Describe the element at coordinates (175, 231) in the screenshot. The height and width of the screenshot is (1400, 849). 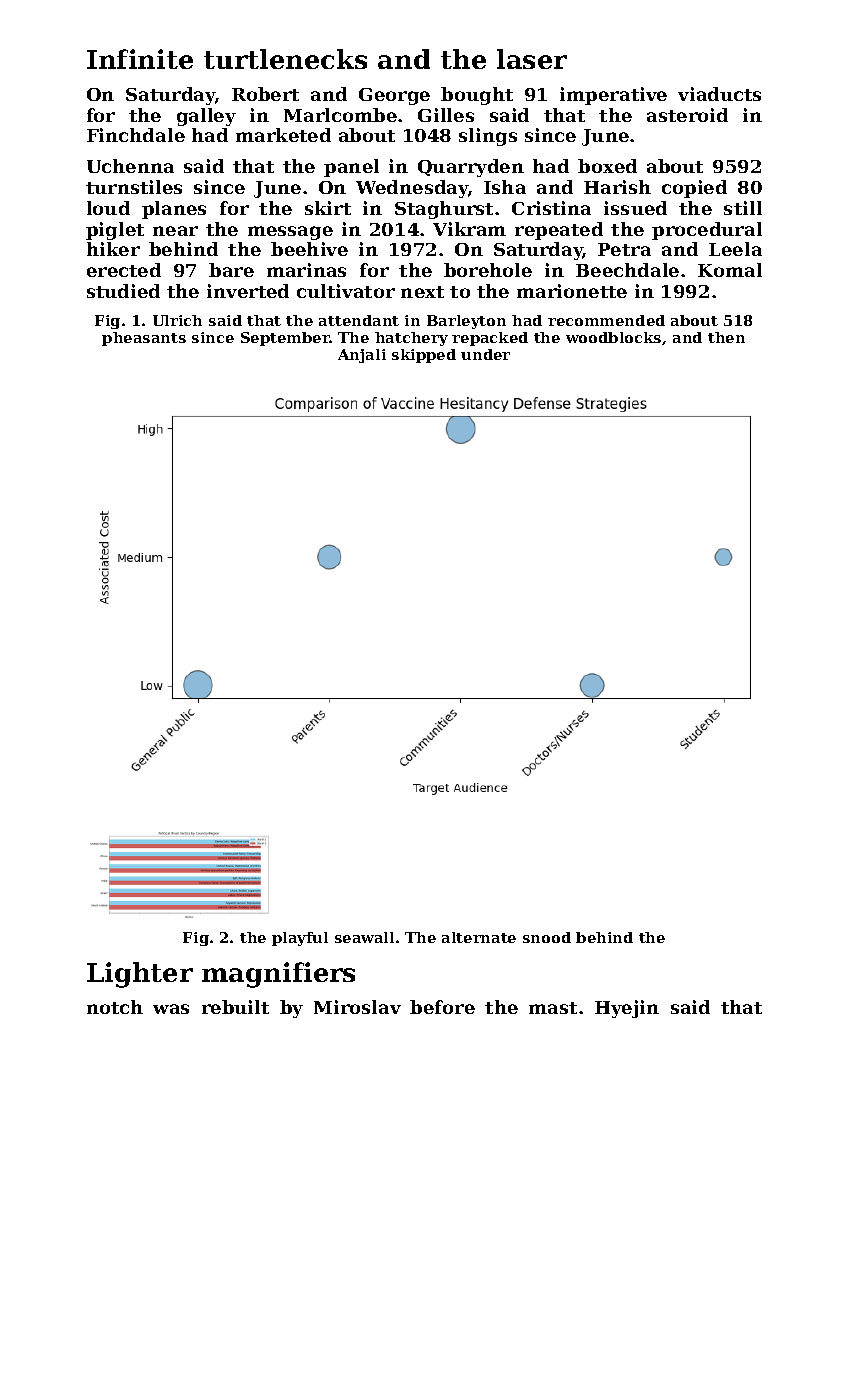
I see `near` at that location.
